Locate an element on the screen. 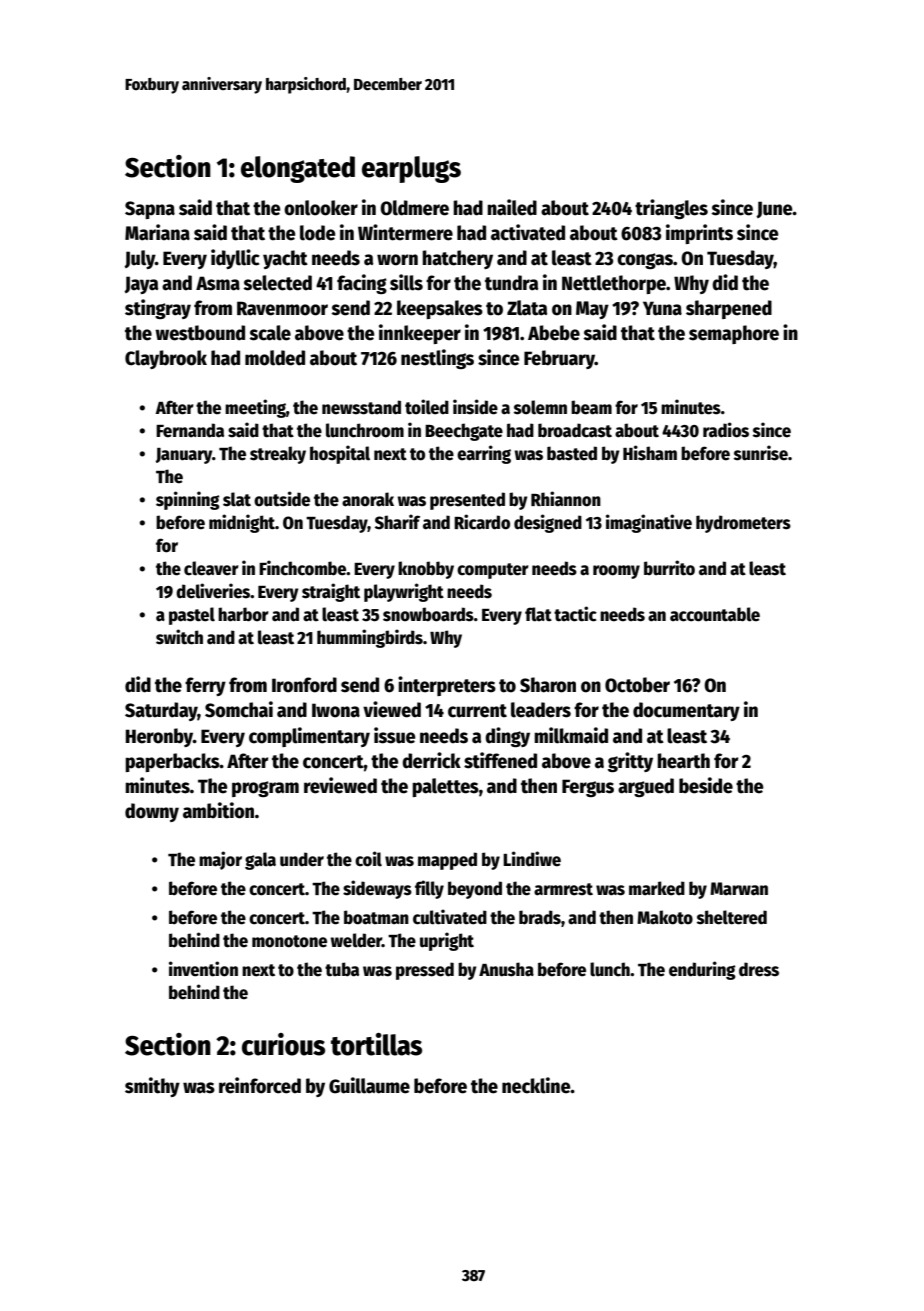  smithy is located at coordinates (152, 1087).
